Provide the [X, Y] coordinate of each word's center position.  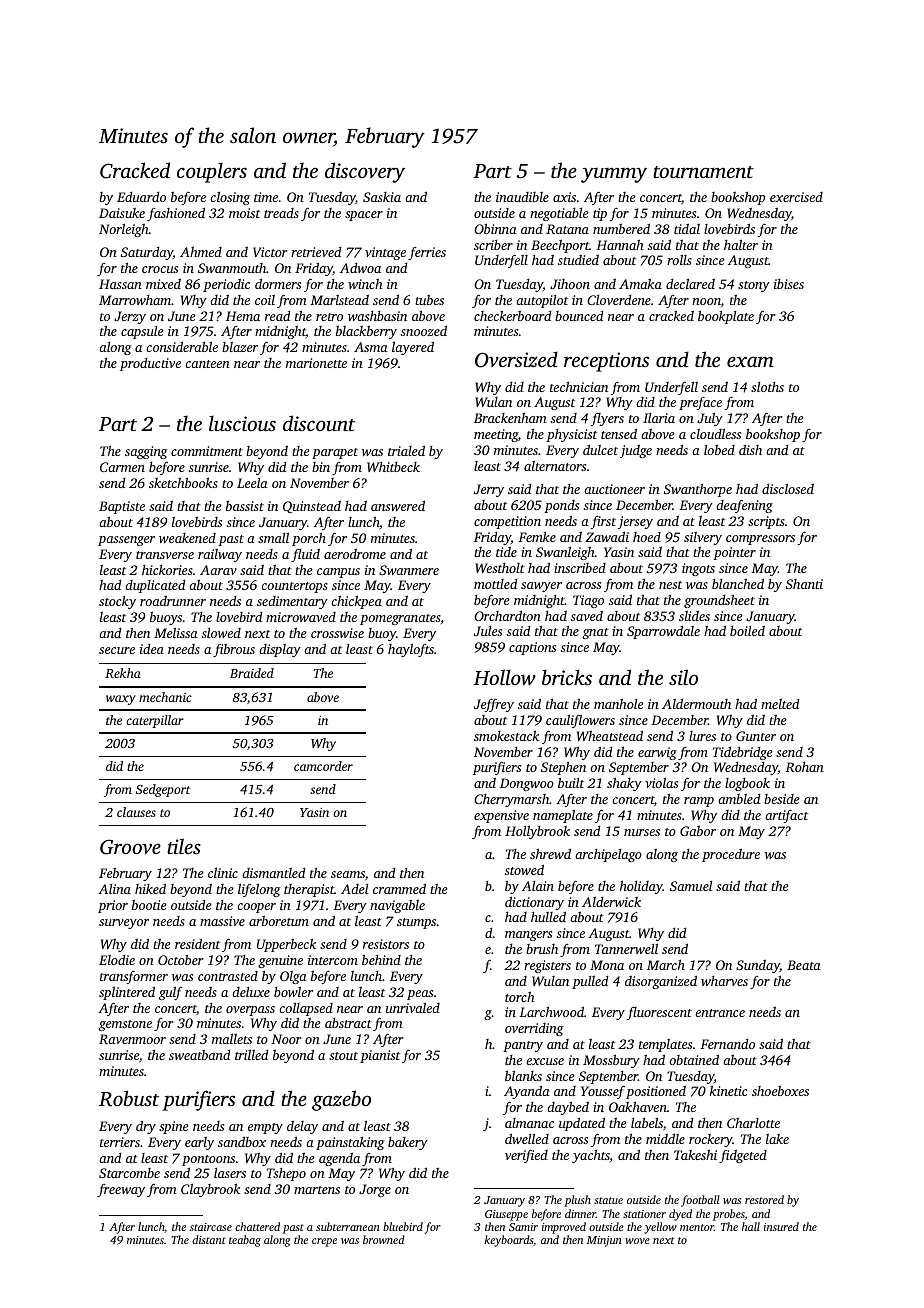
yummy [614, 175]
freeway [121, 1190]
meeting [496, 435]
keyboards [509, 1241]
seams [348, 874]
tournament [703, 172]
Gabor [698, 831]
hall [751, 1226]
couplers [212, 172]
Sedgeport [163, 790]
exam [750, 361]
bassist [245, 506]
